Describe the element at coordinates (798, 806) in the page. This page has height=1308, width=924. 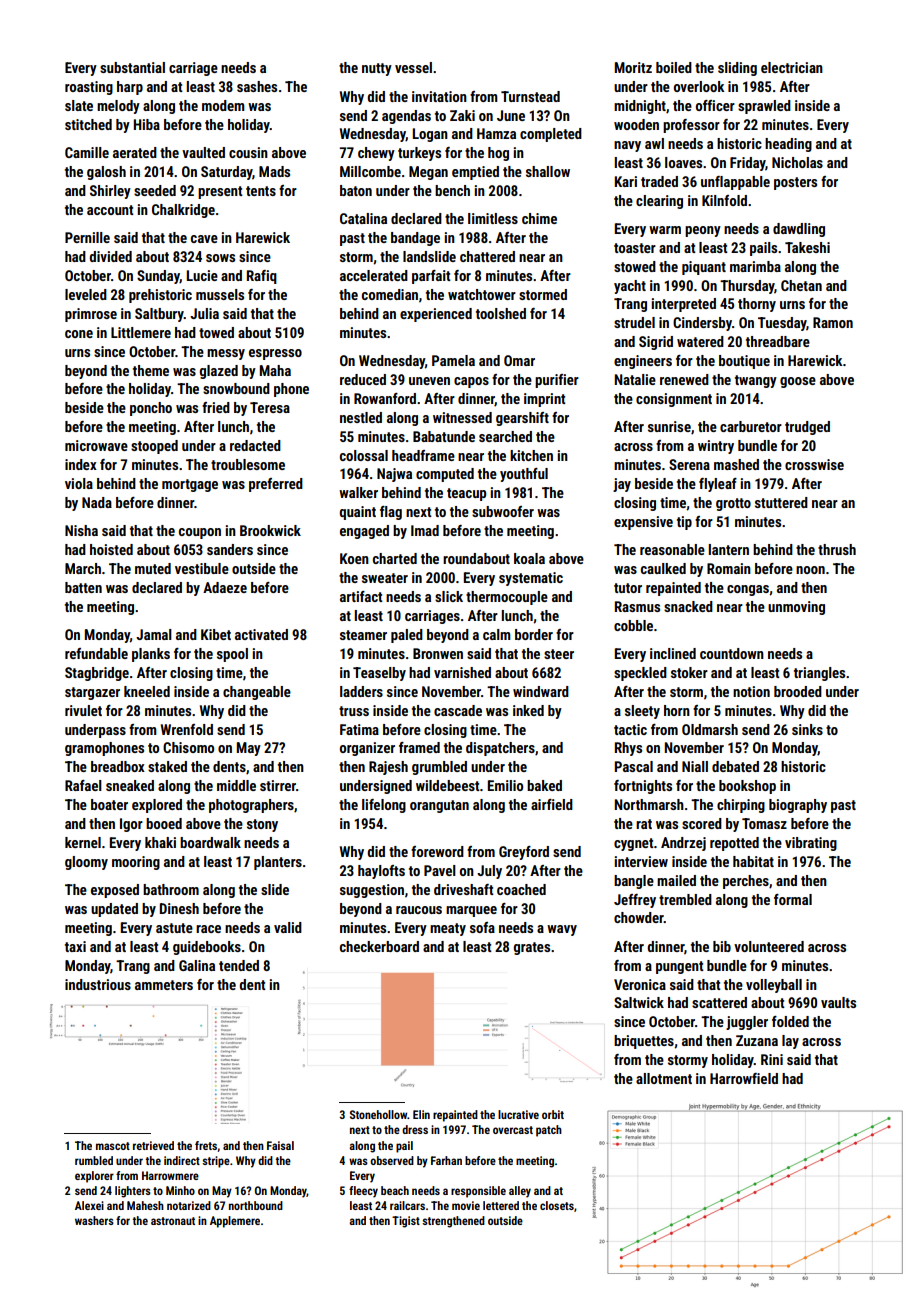
I see `biography` at that location.
